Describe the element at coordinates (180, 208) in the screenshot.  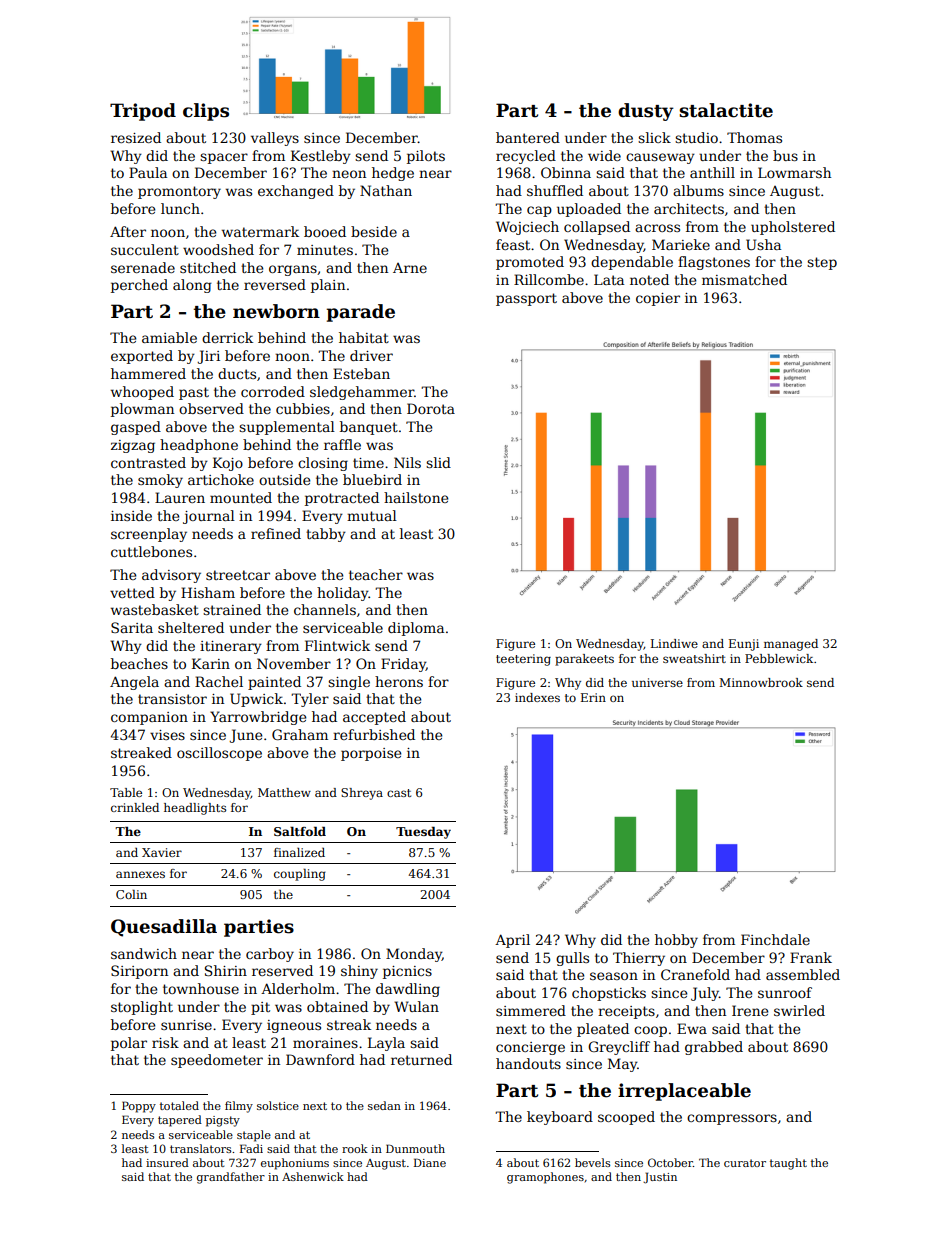
I see `lunch` at that location.
